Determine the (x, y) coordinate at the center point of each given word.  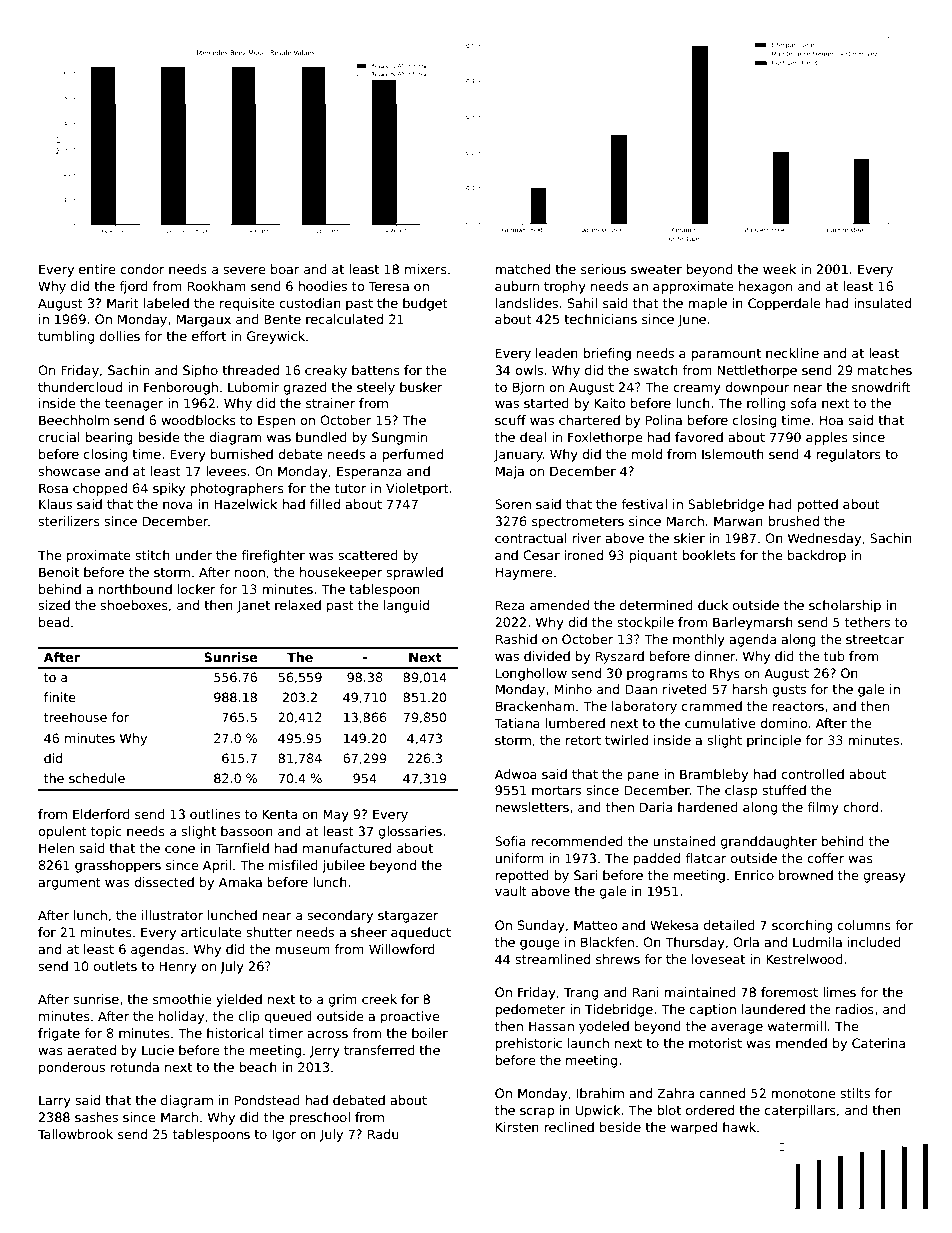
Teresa (389, 286)
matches (885, 370)
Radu (383, 1134)
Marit (123, 303)
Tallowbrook (75, 1134)
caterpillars (800, 1111)
